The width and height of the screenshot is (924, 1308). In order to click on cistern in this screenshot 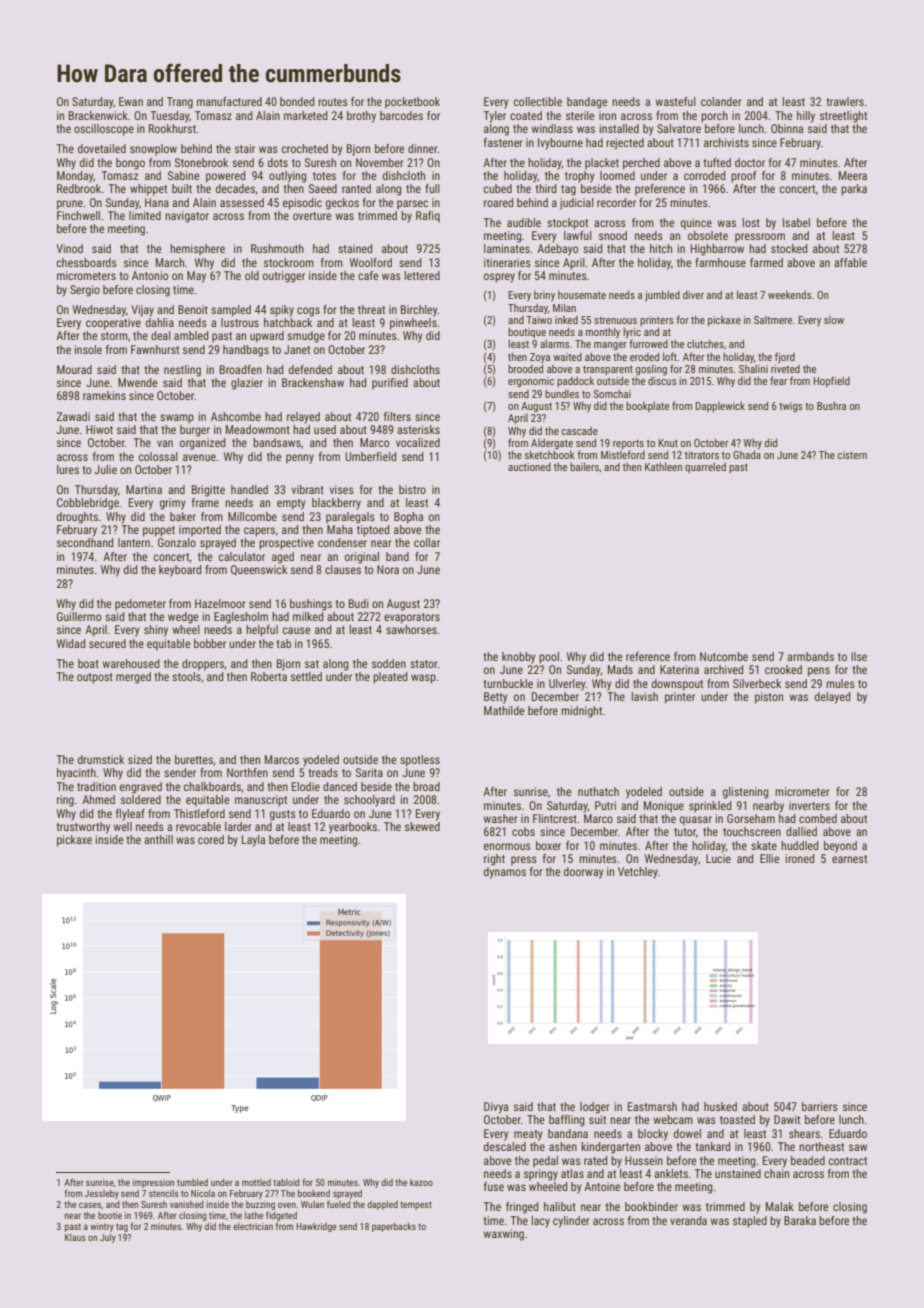, I will do `click(852, 455)`.
